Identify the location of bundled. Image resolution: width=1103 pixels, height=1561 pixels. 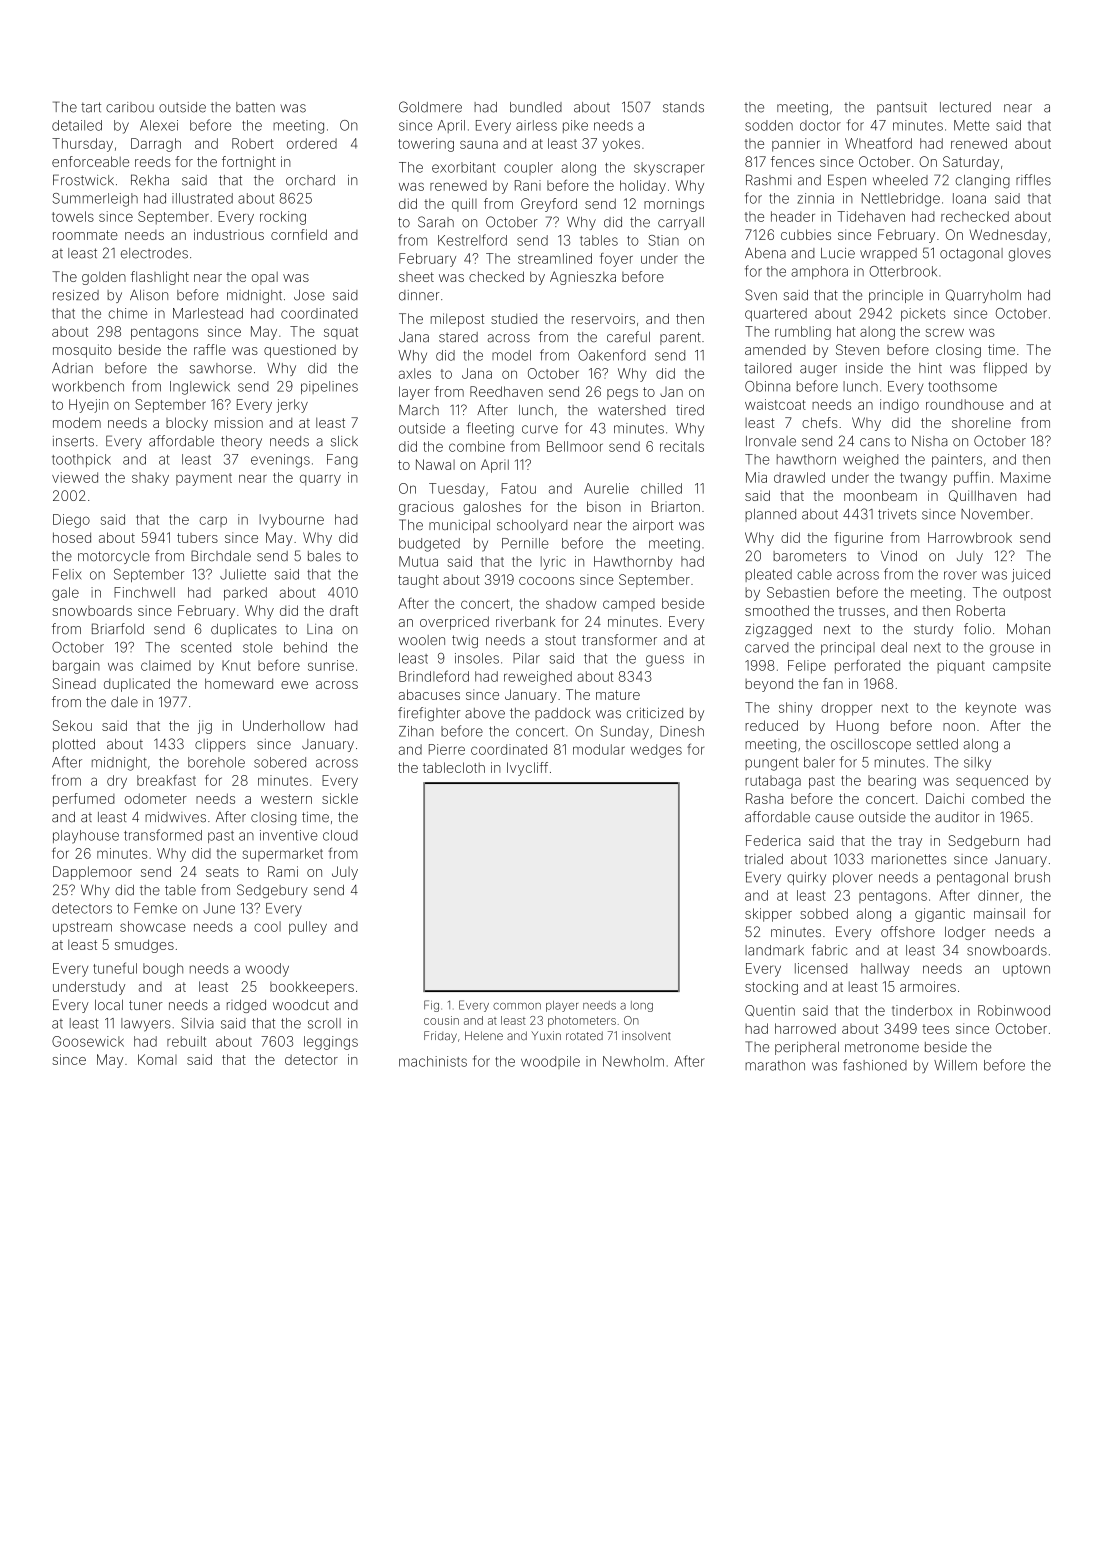
(536, 107).
